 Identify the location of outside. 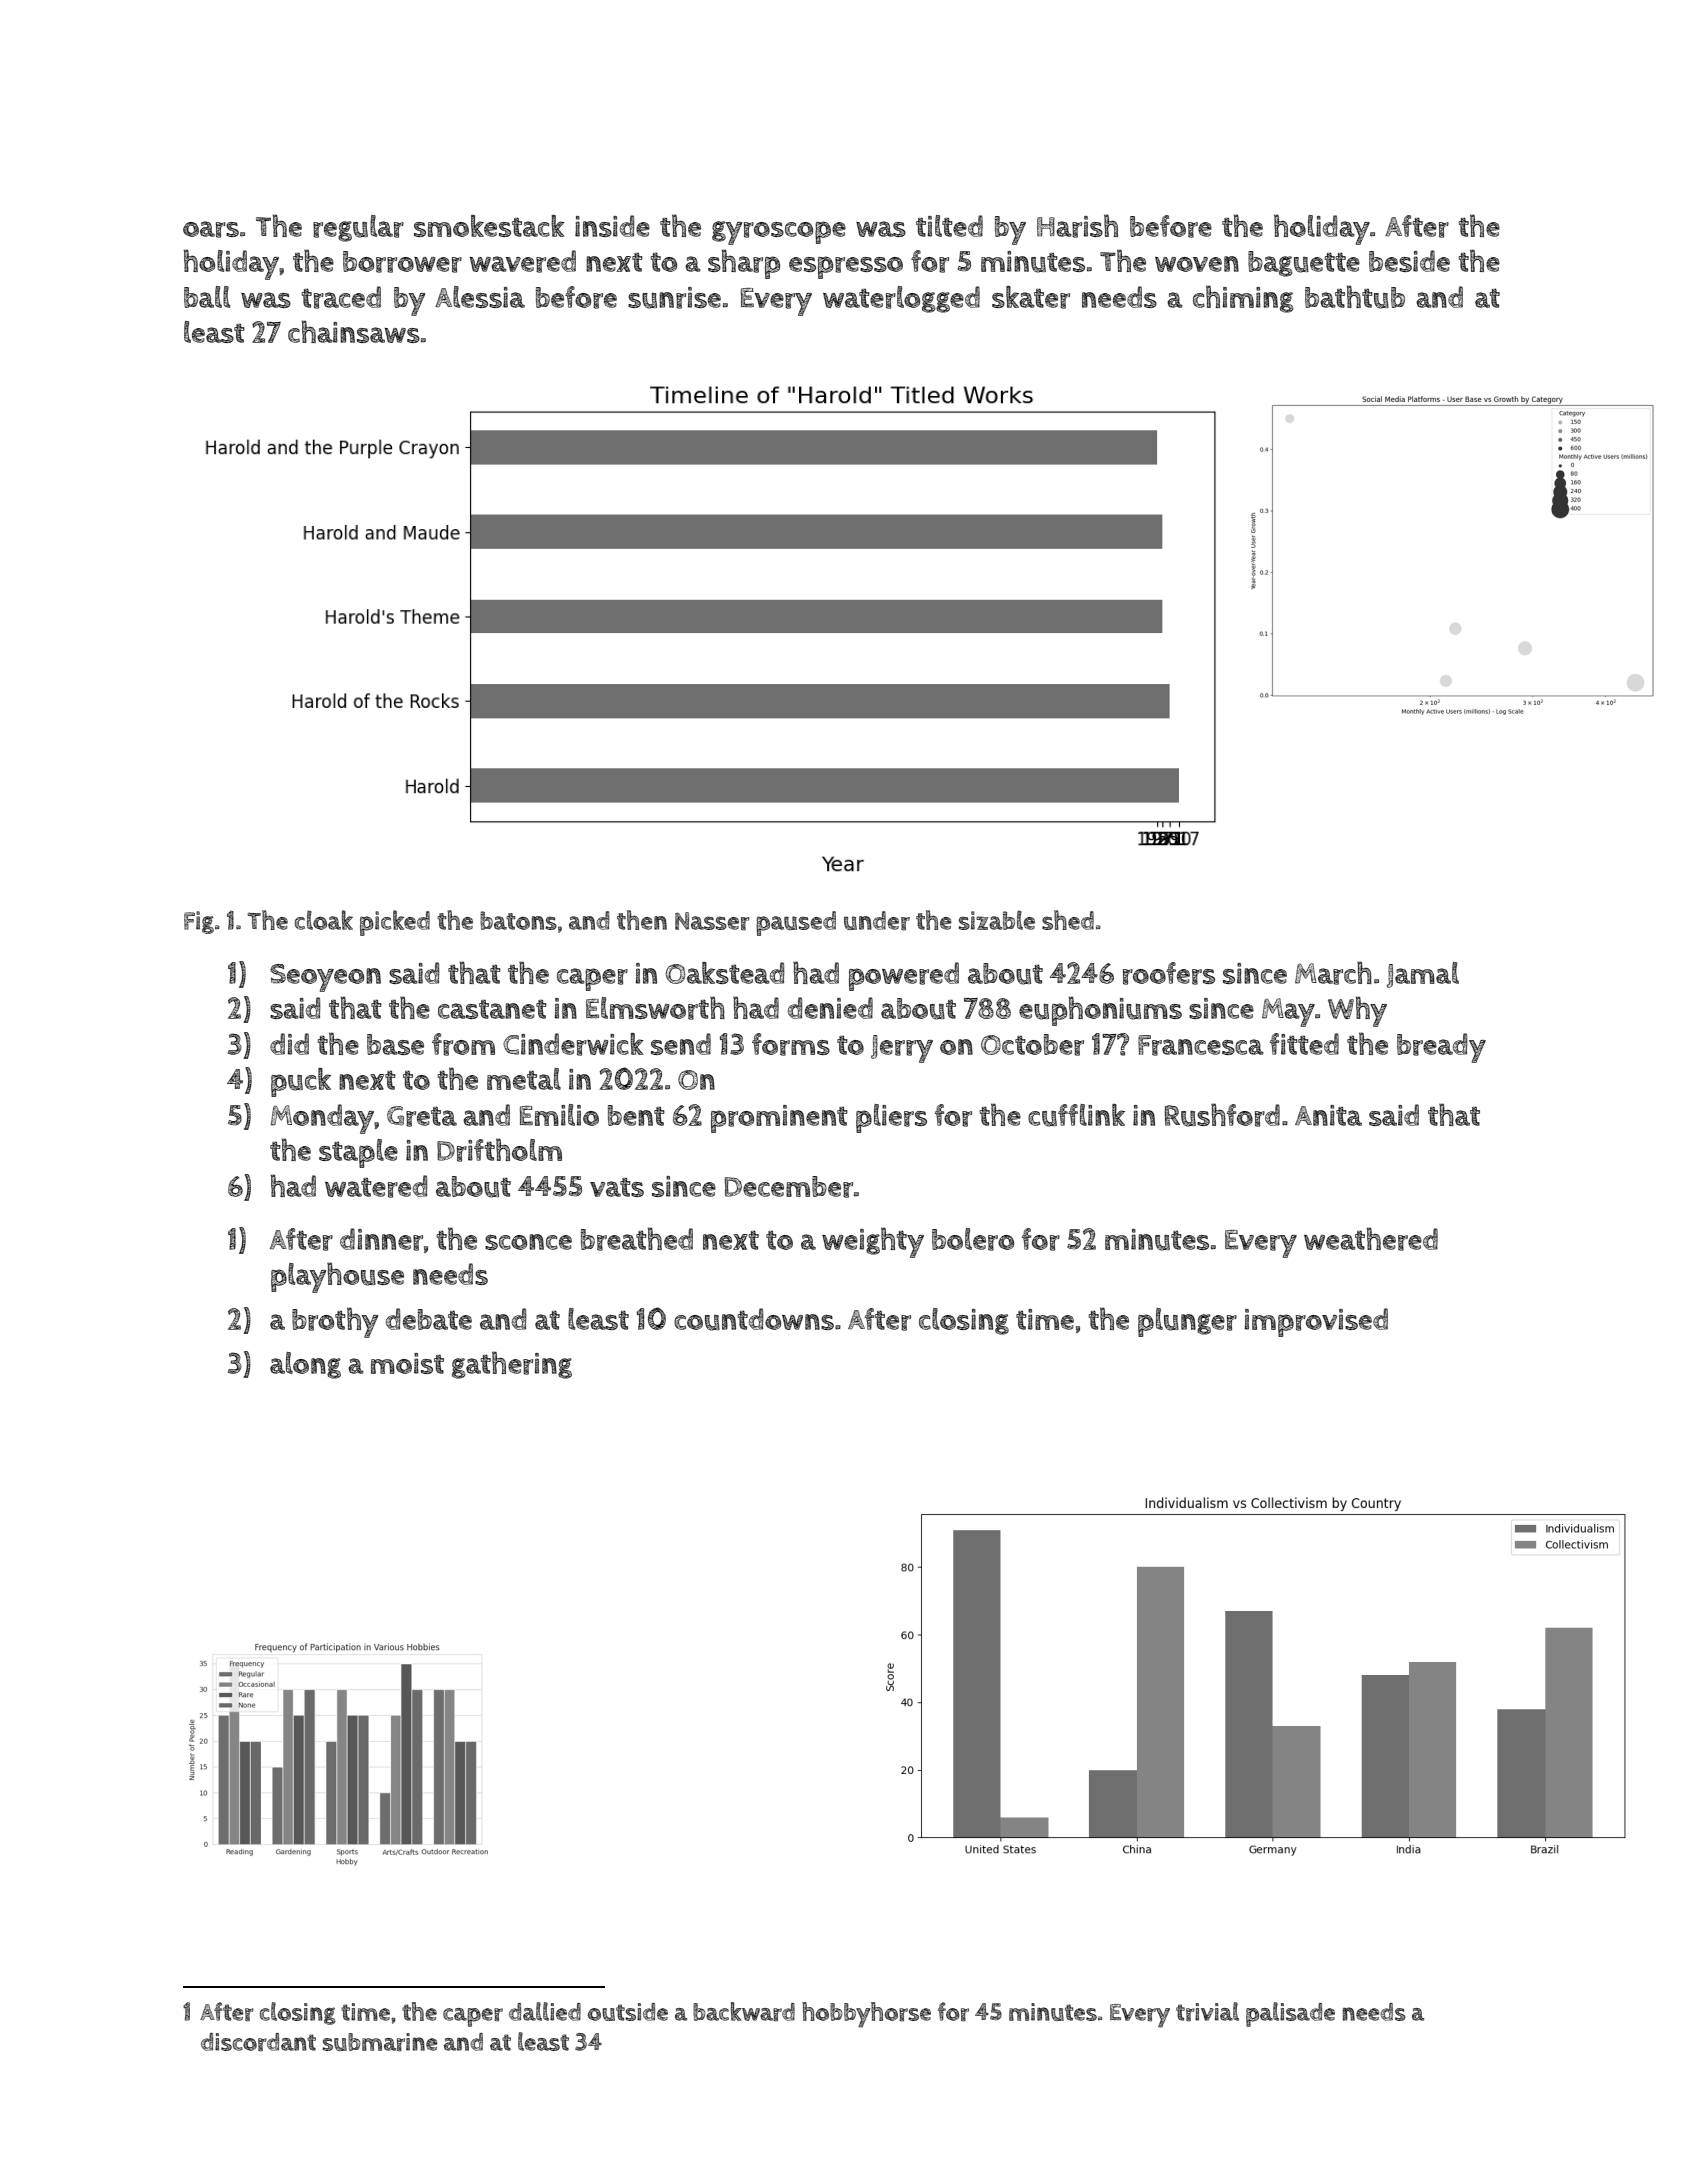
(628, 2012).
